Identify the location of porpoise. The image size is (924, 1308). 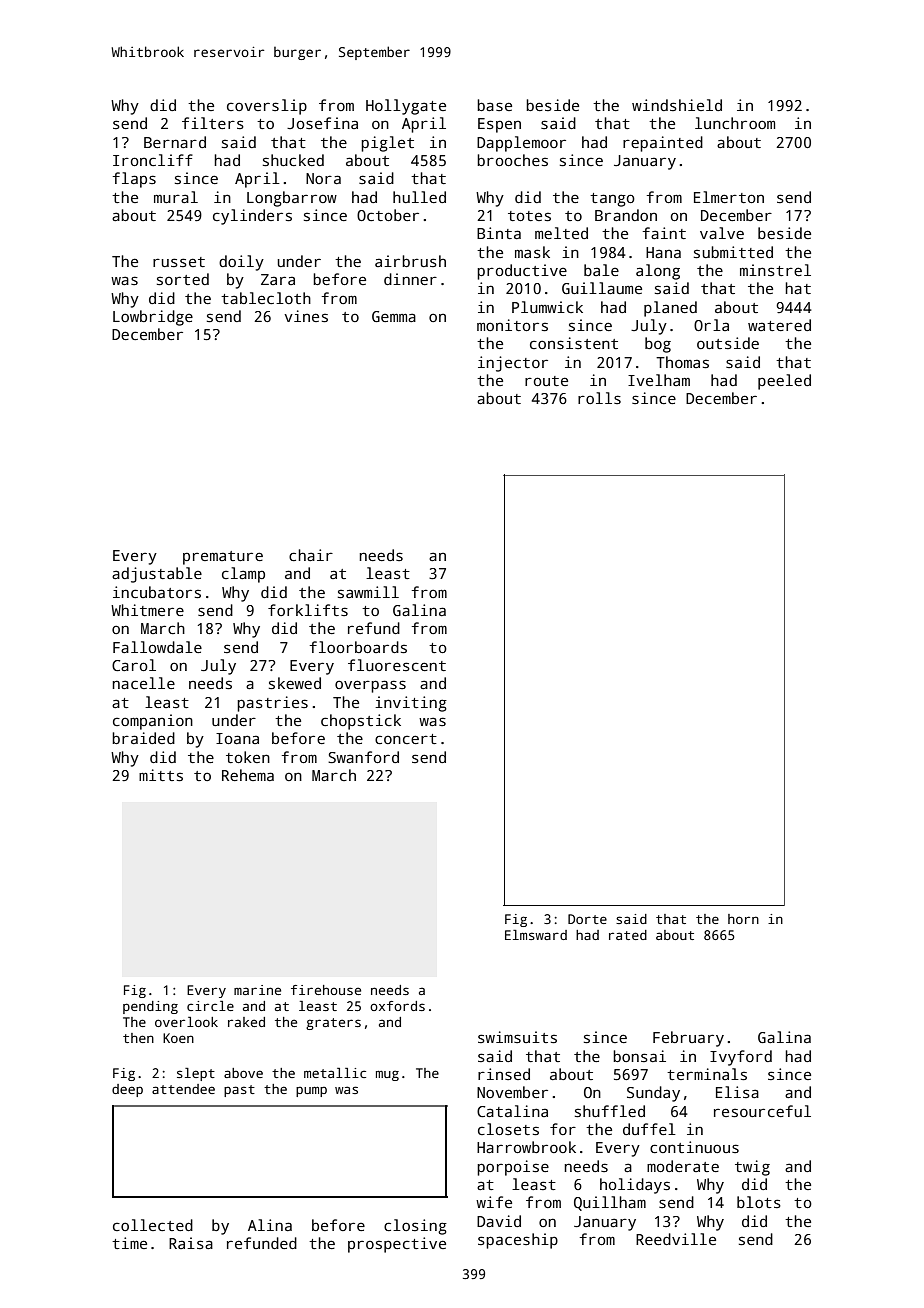
(513, 1168).
